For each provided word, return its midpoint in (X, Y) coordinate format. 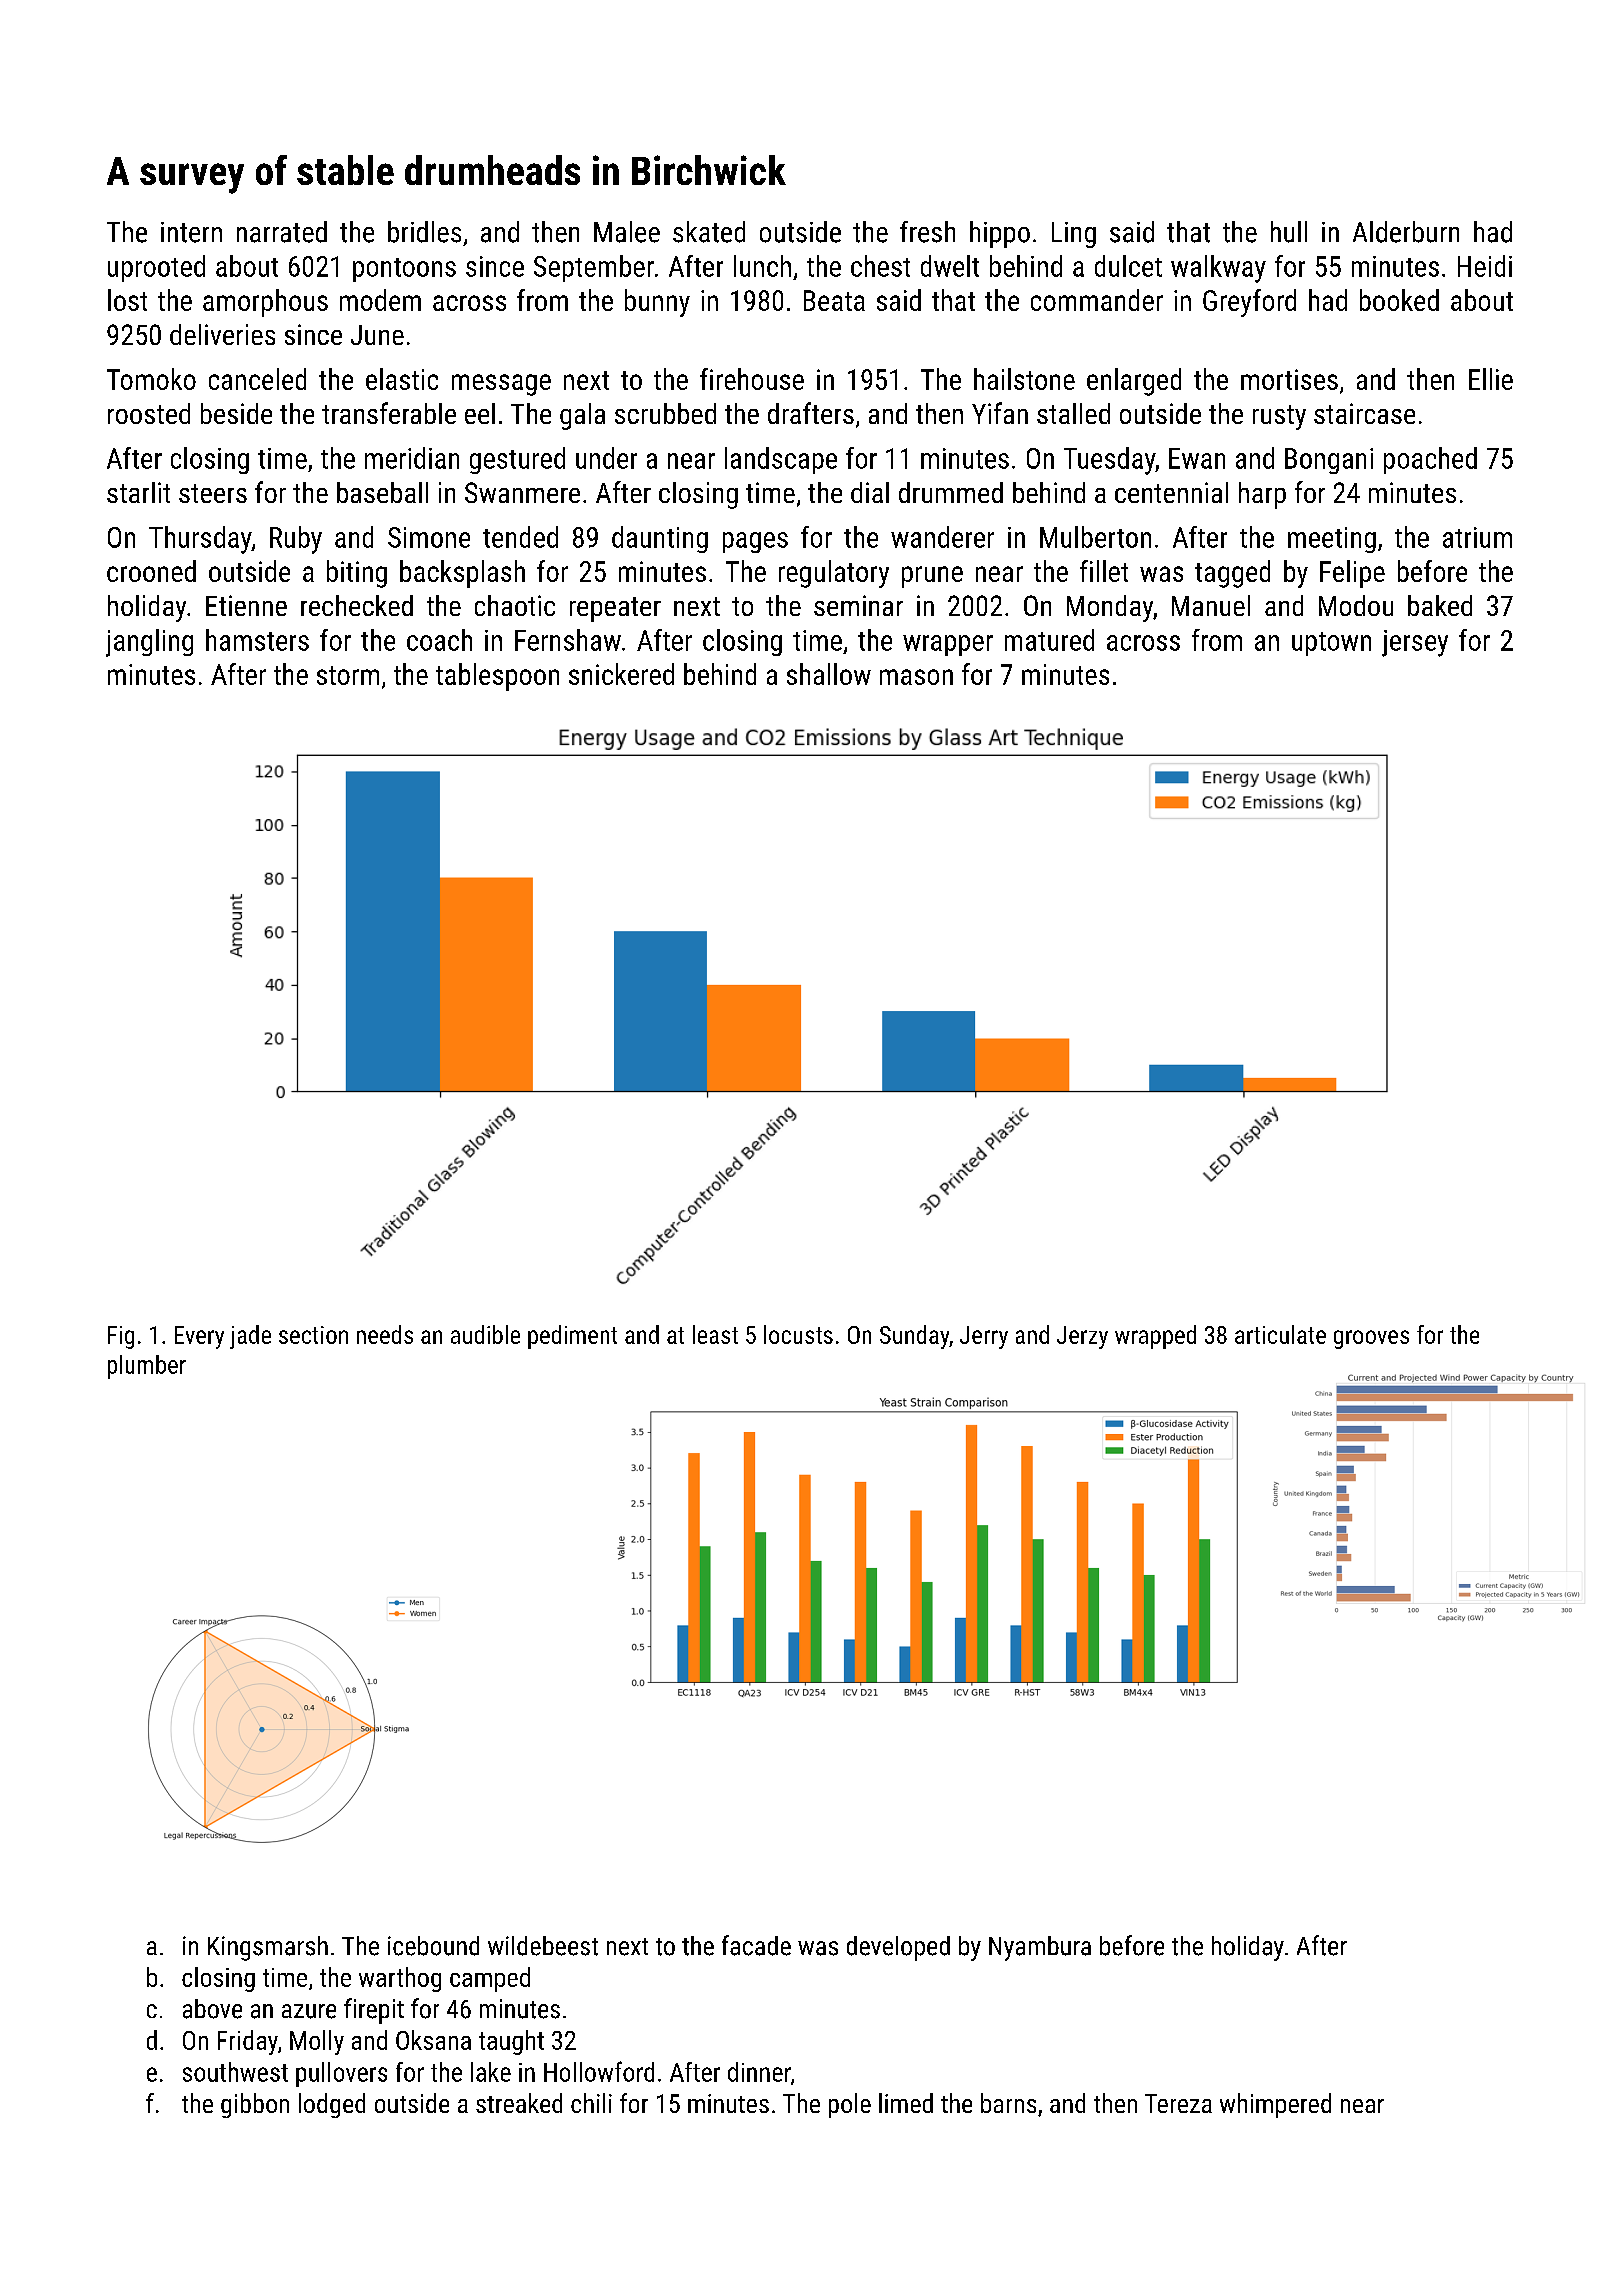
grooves (1371, 1339)
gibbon (255, 2105)
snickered (621, 674)
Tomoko (151, 379)
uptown (1331, 644)
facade (756, 1945)
